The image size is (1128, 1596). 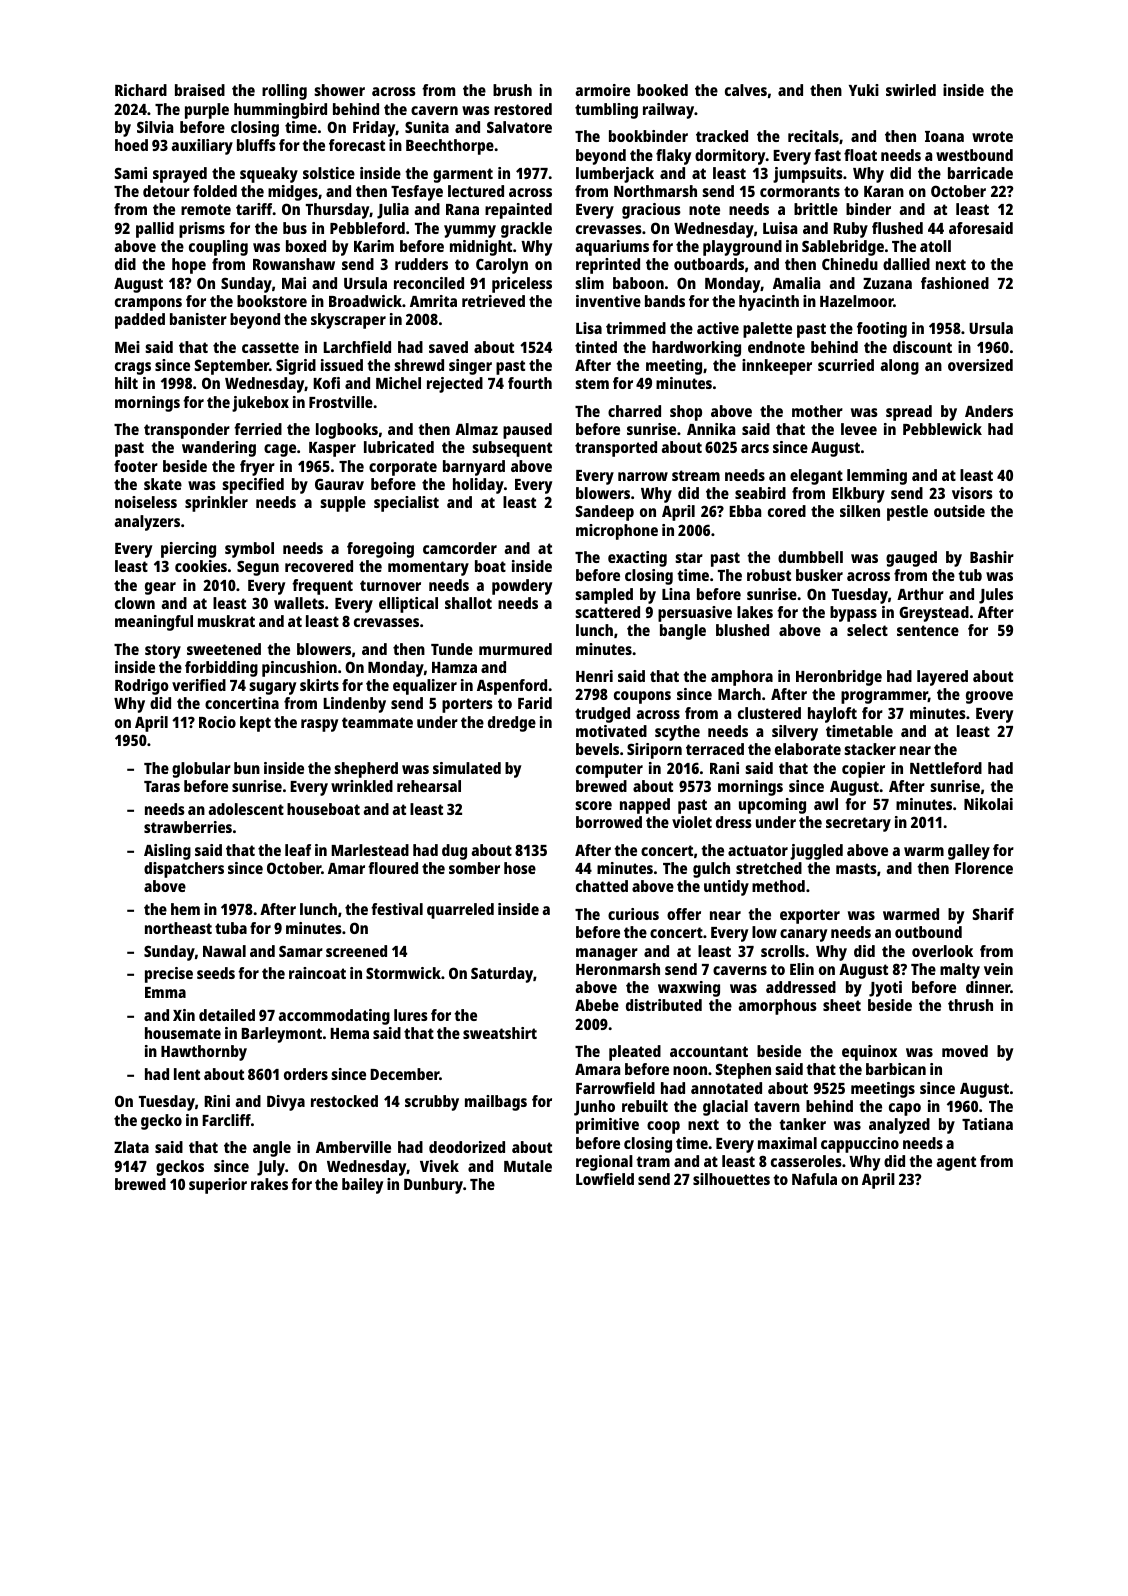 I want to click on barbican, so click(x=896, y=1069).
